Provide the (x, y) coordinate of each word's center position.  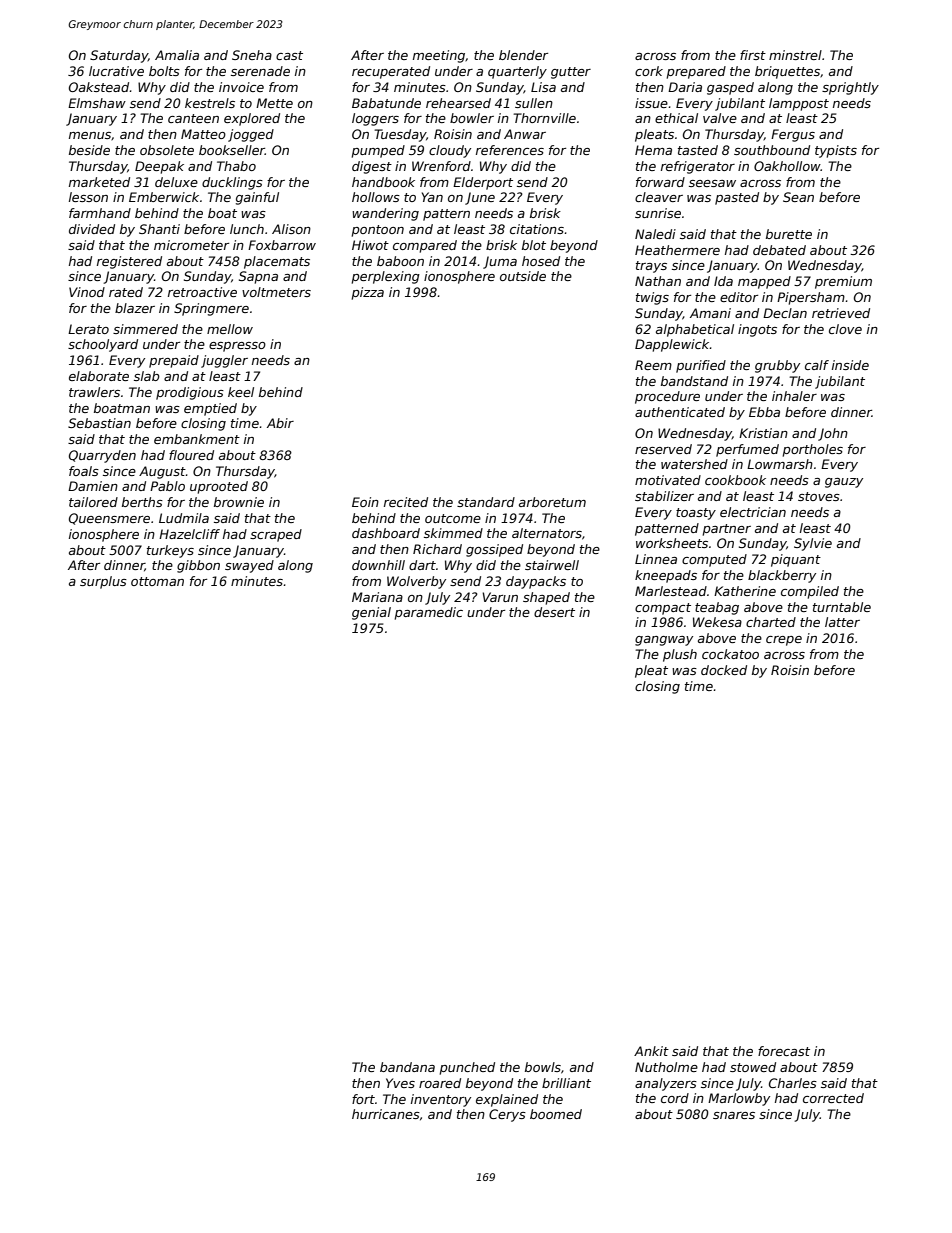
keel (241, 392)
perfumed (747, 450)
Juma (500, 262)
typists (836, 151)
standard (486, 502)
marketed (99, 182)
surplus (103, 582)
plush (680, 655)
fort (363, 1099)
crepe (784, 641)
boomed (556, 1114)
